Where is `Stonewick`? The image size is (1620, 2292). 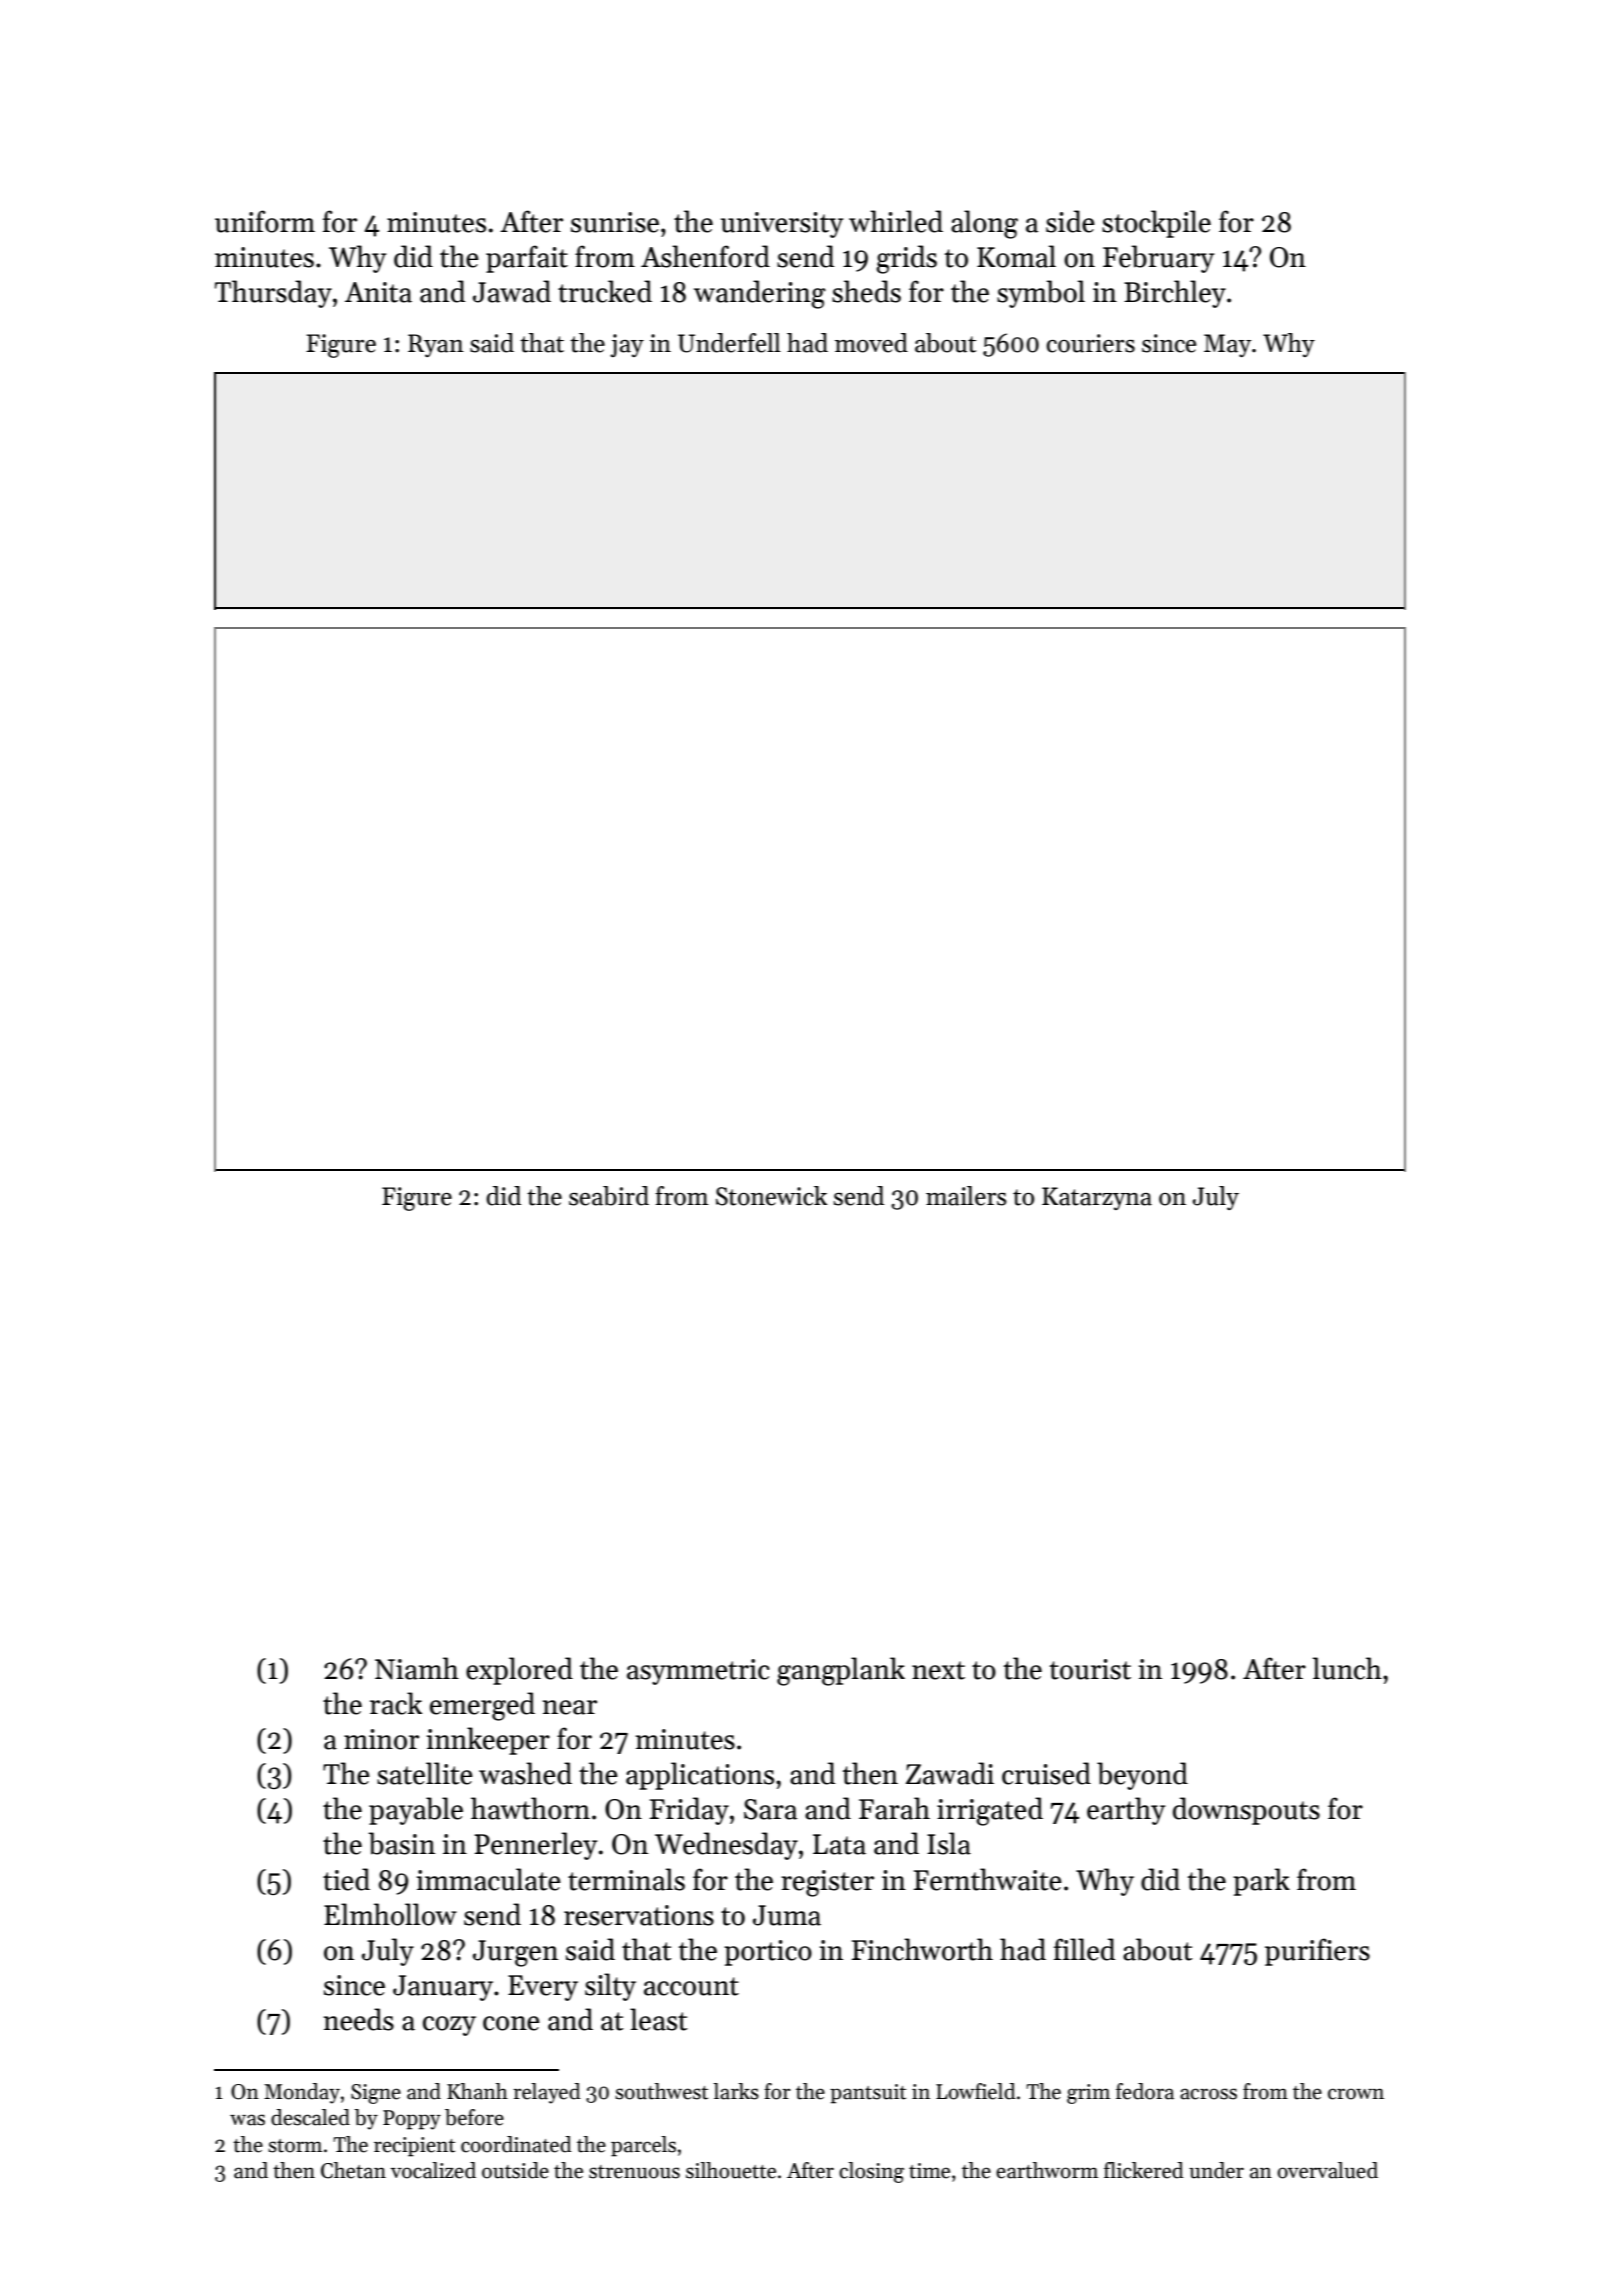 Stonewick is located at coordinates (771, 1196).
